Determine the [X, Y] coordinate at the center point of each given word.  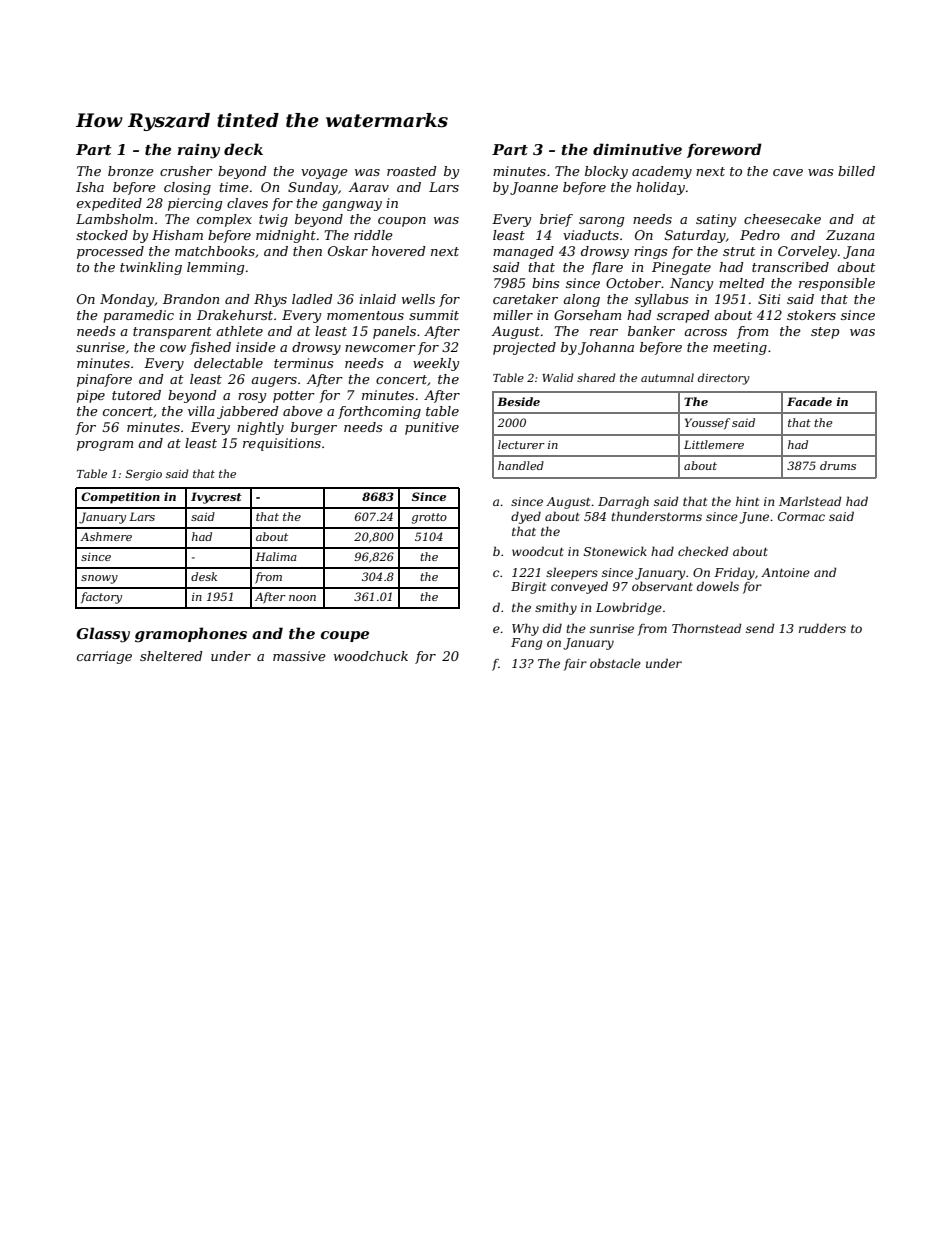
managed [523, 252]
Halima [276, 556]
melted [742, 283]
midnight [286, 236]
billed [856, 171]
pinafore [104, 380]
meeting [740, 348]
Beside [518, 401]
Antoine [785, 572]
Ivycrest [216, 498]
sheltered [171, 656]
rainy [199, 151]
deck [243, 149]
